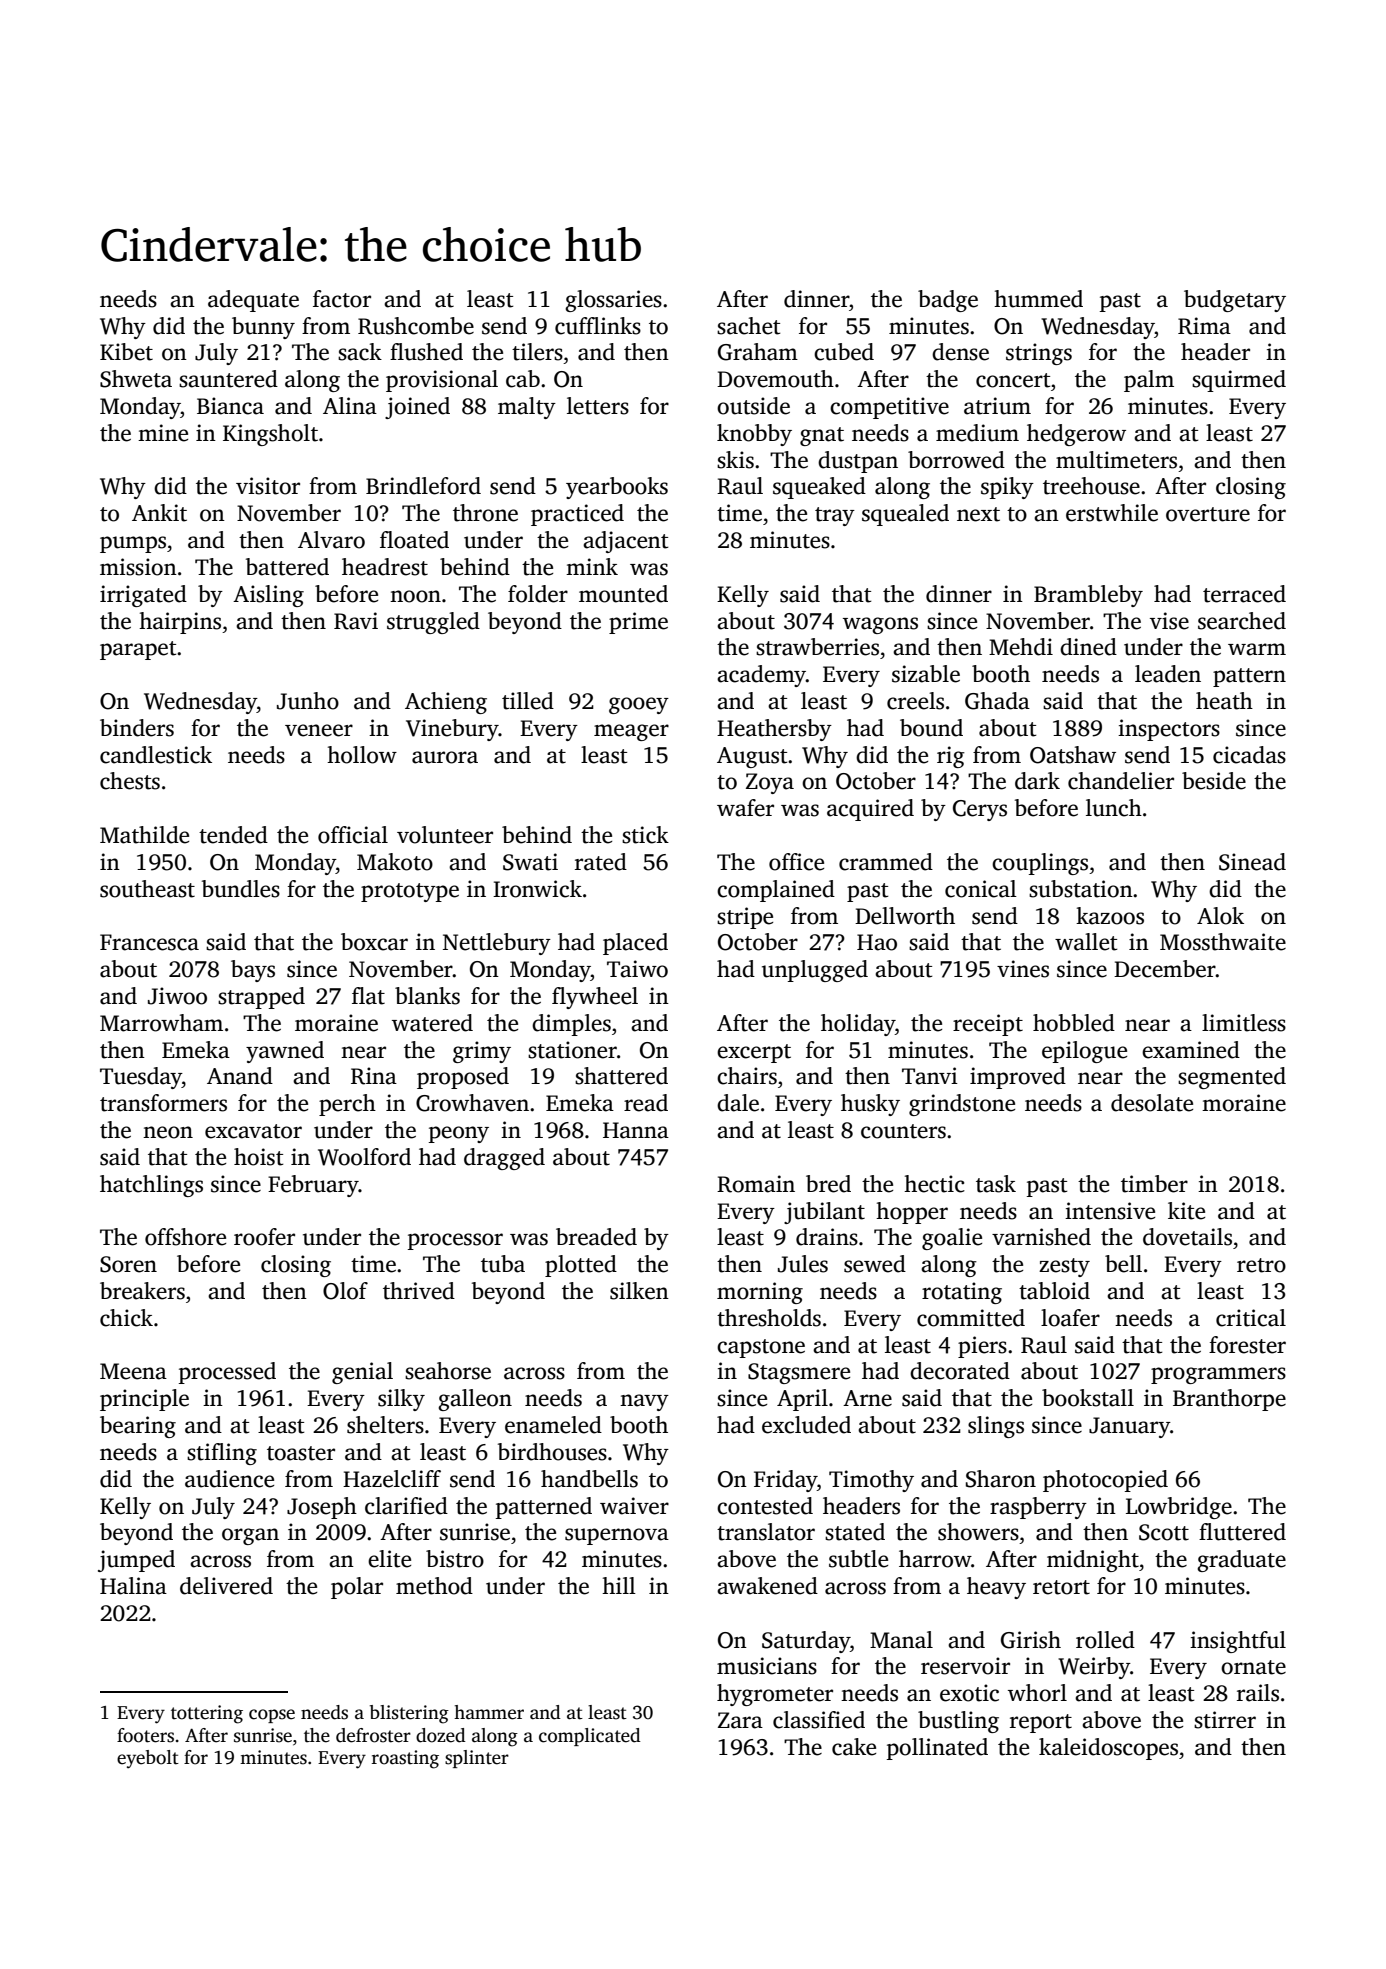 The height and width of the document is (1969, 1386). What do you see at coordinates (1169, 621) in the document?
I see `vise` at bounding box center [1169, 621].
